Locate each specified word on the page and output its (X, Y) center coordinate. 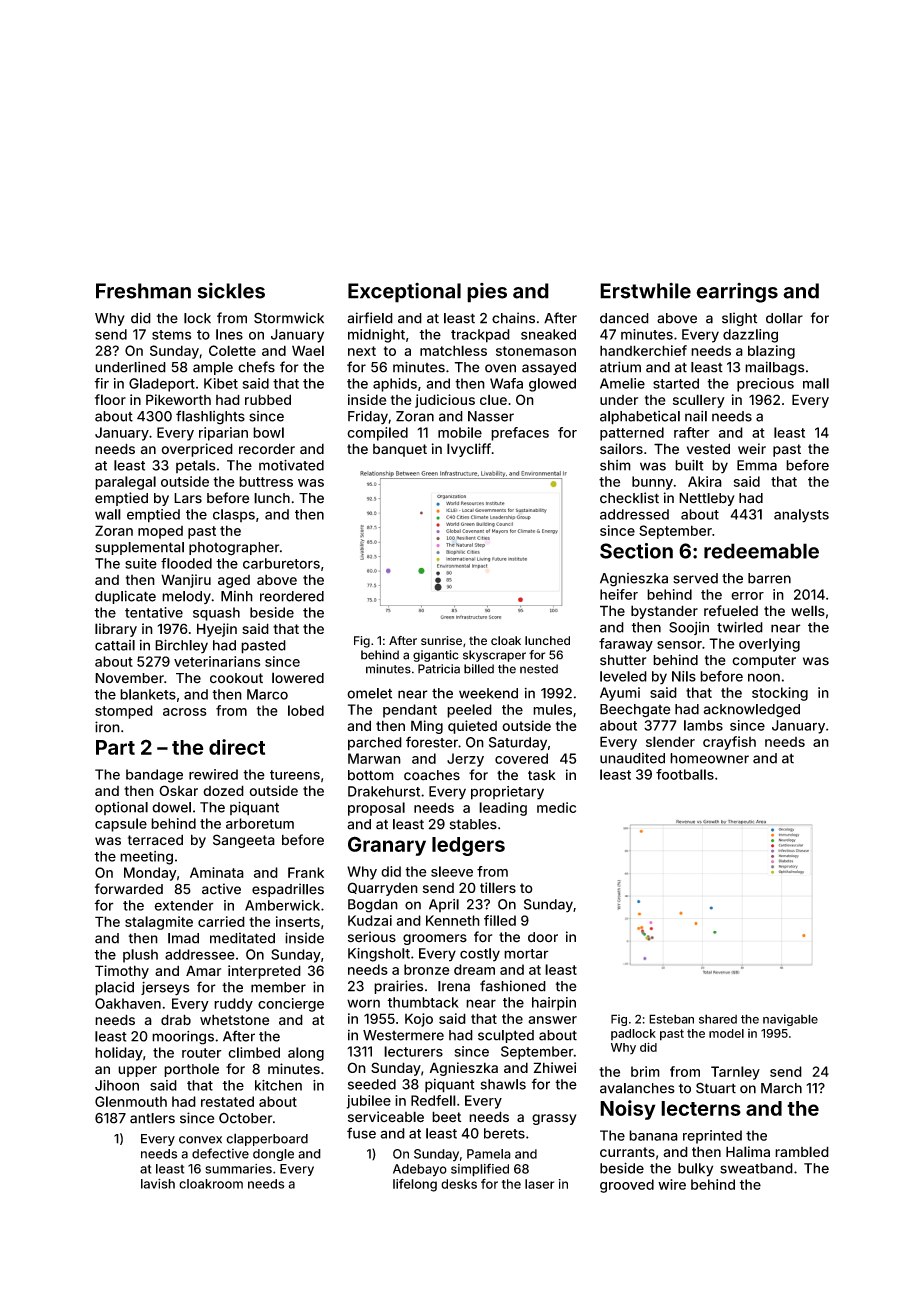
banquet (400, 450)
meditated (242, 938)
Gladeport (162, 385)
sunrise (441, 640)
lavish (158, 1183)
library (116, 630)
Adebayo (420, 1170)
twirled (740, 627)
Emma (757, 465)
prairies (398, 987)
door (543, 937)
